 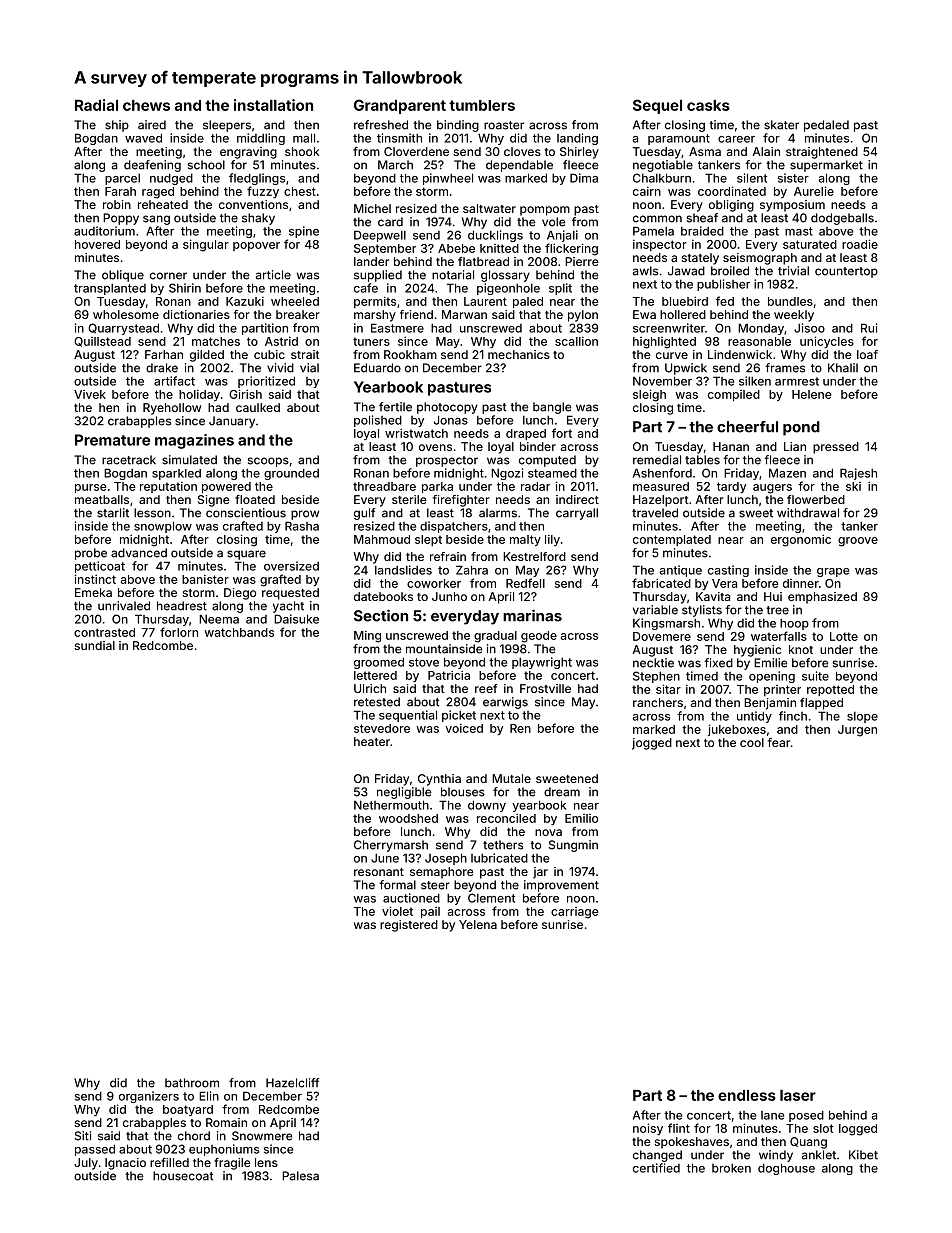 I want to click on bathroom, so click(x=192, y=1083).
